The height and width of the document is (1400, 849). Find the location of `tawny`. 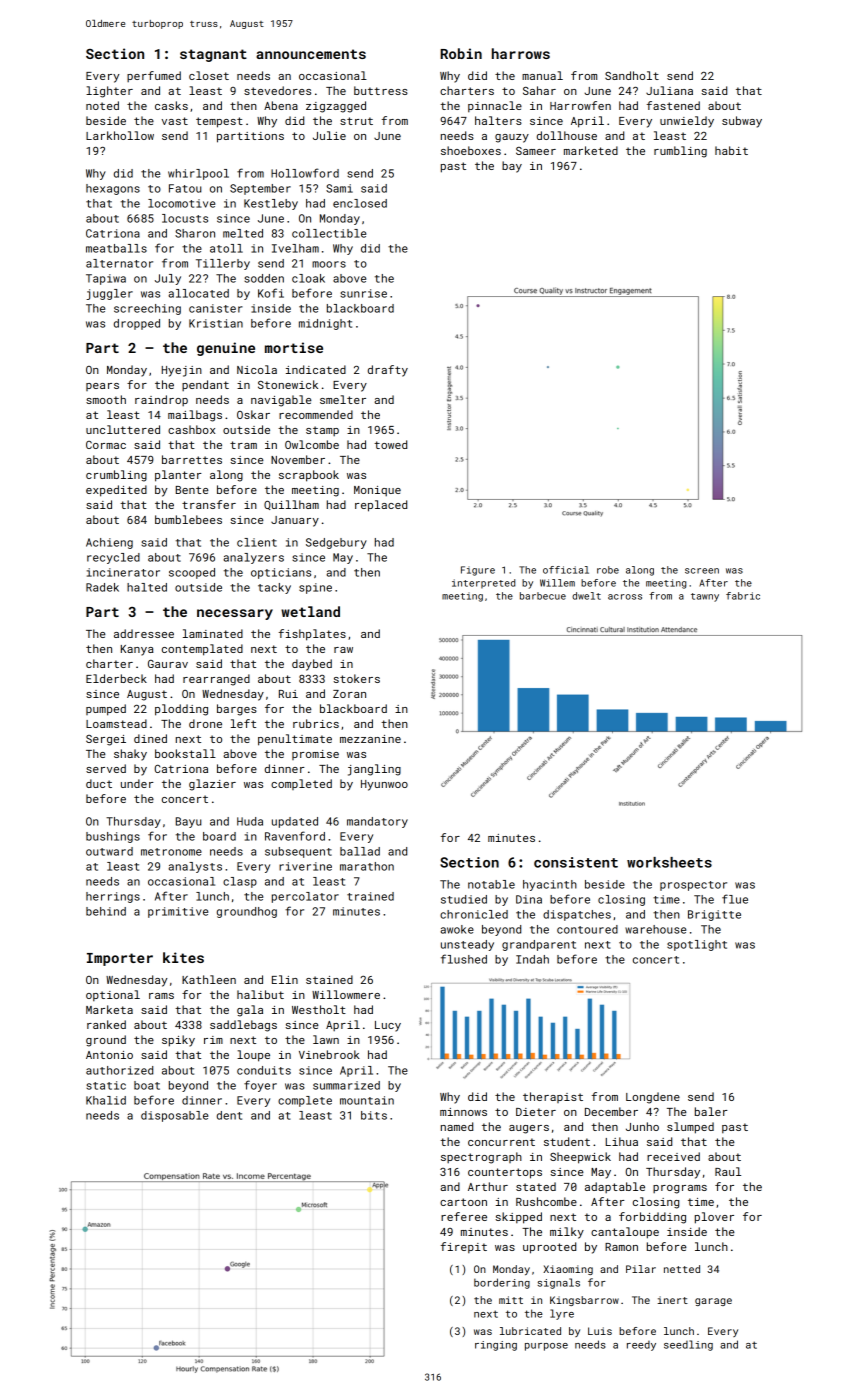

tawny is located at coordinates (705, 597).
